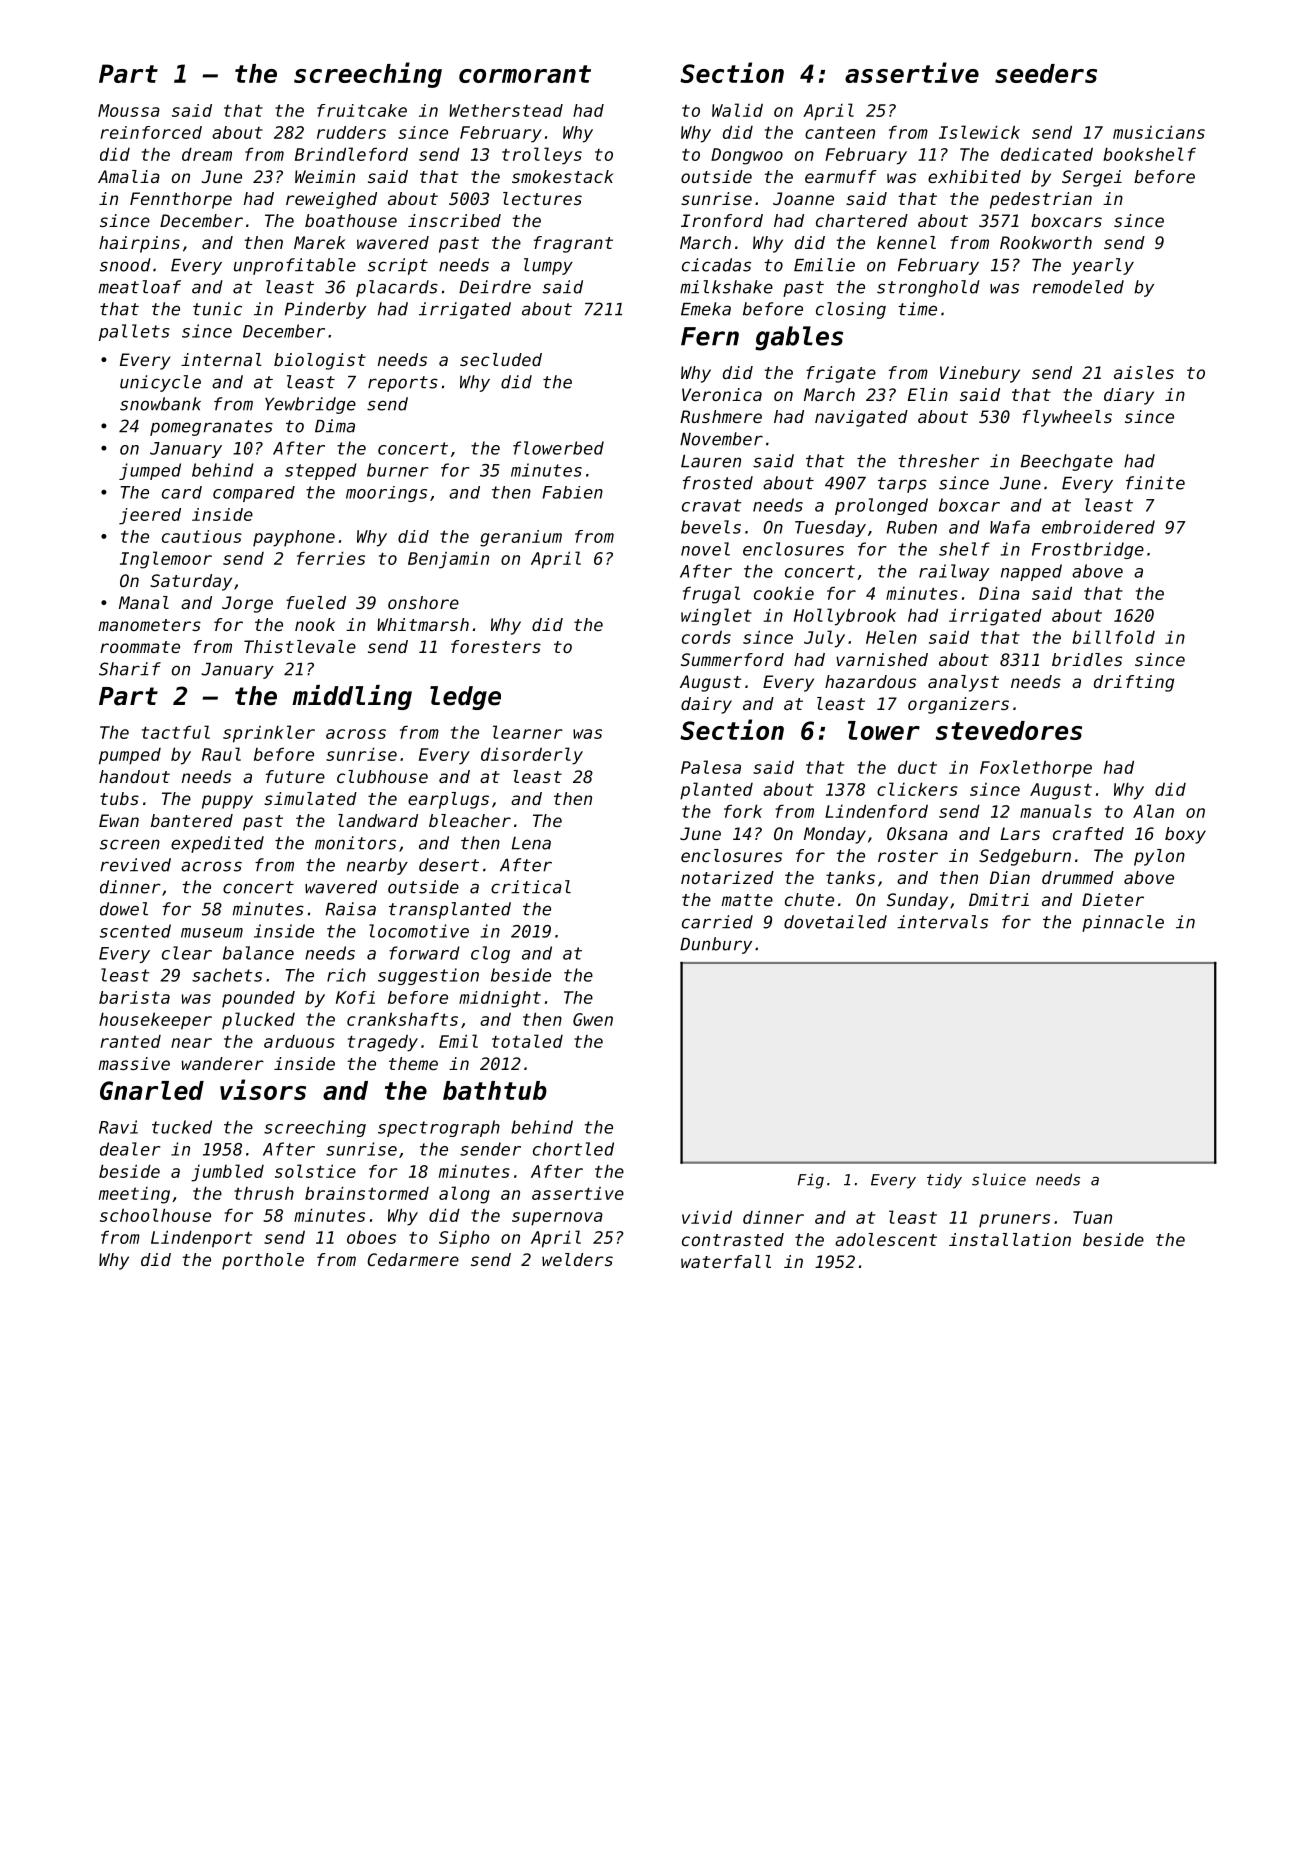 This document has height=1859, width=1315. I want to click on tactful, so click(176, 732).
